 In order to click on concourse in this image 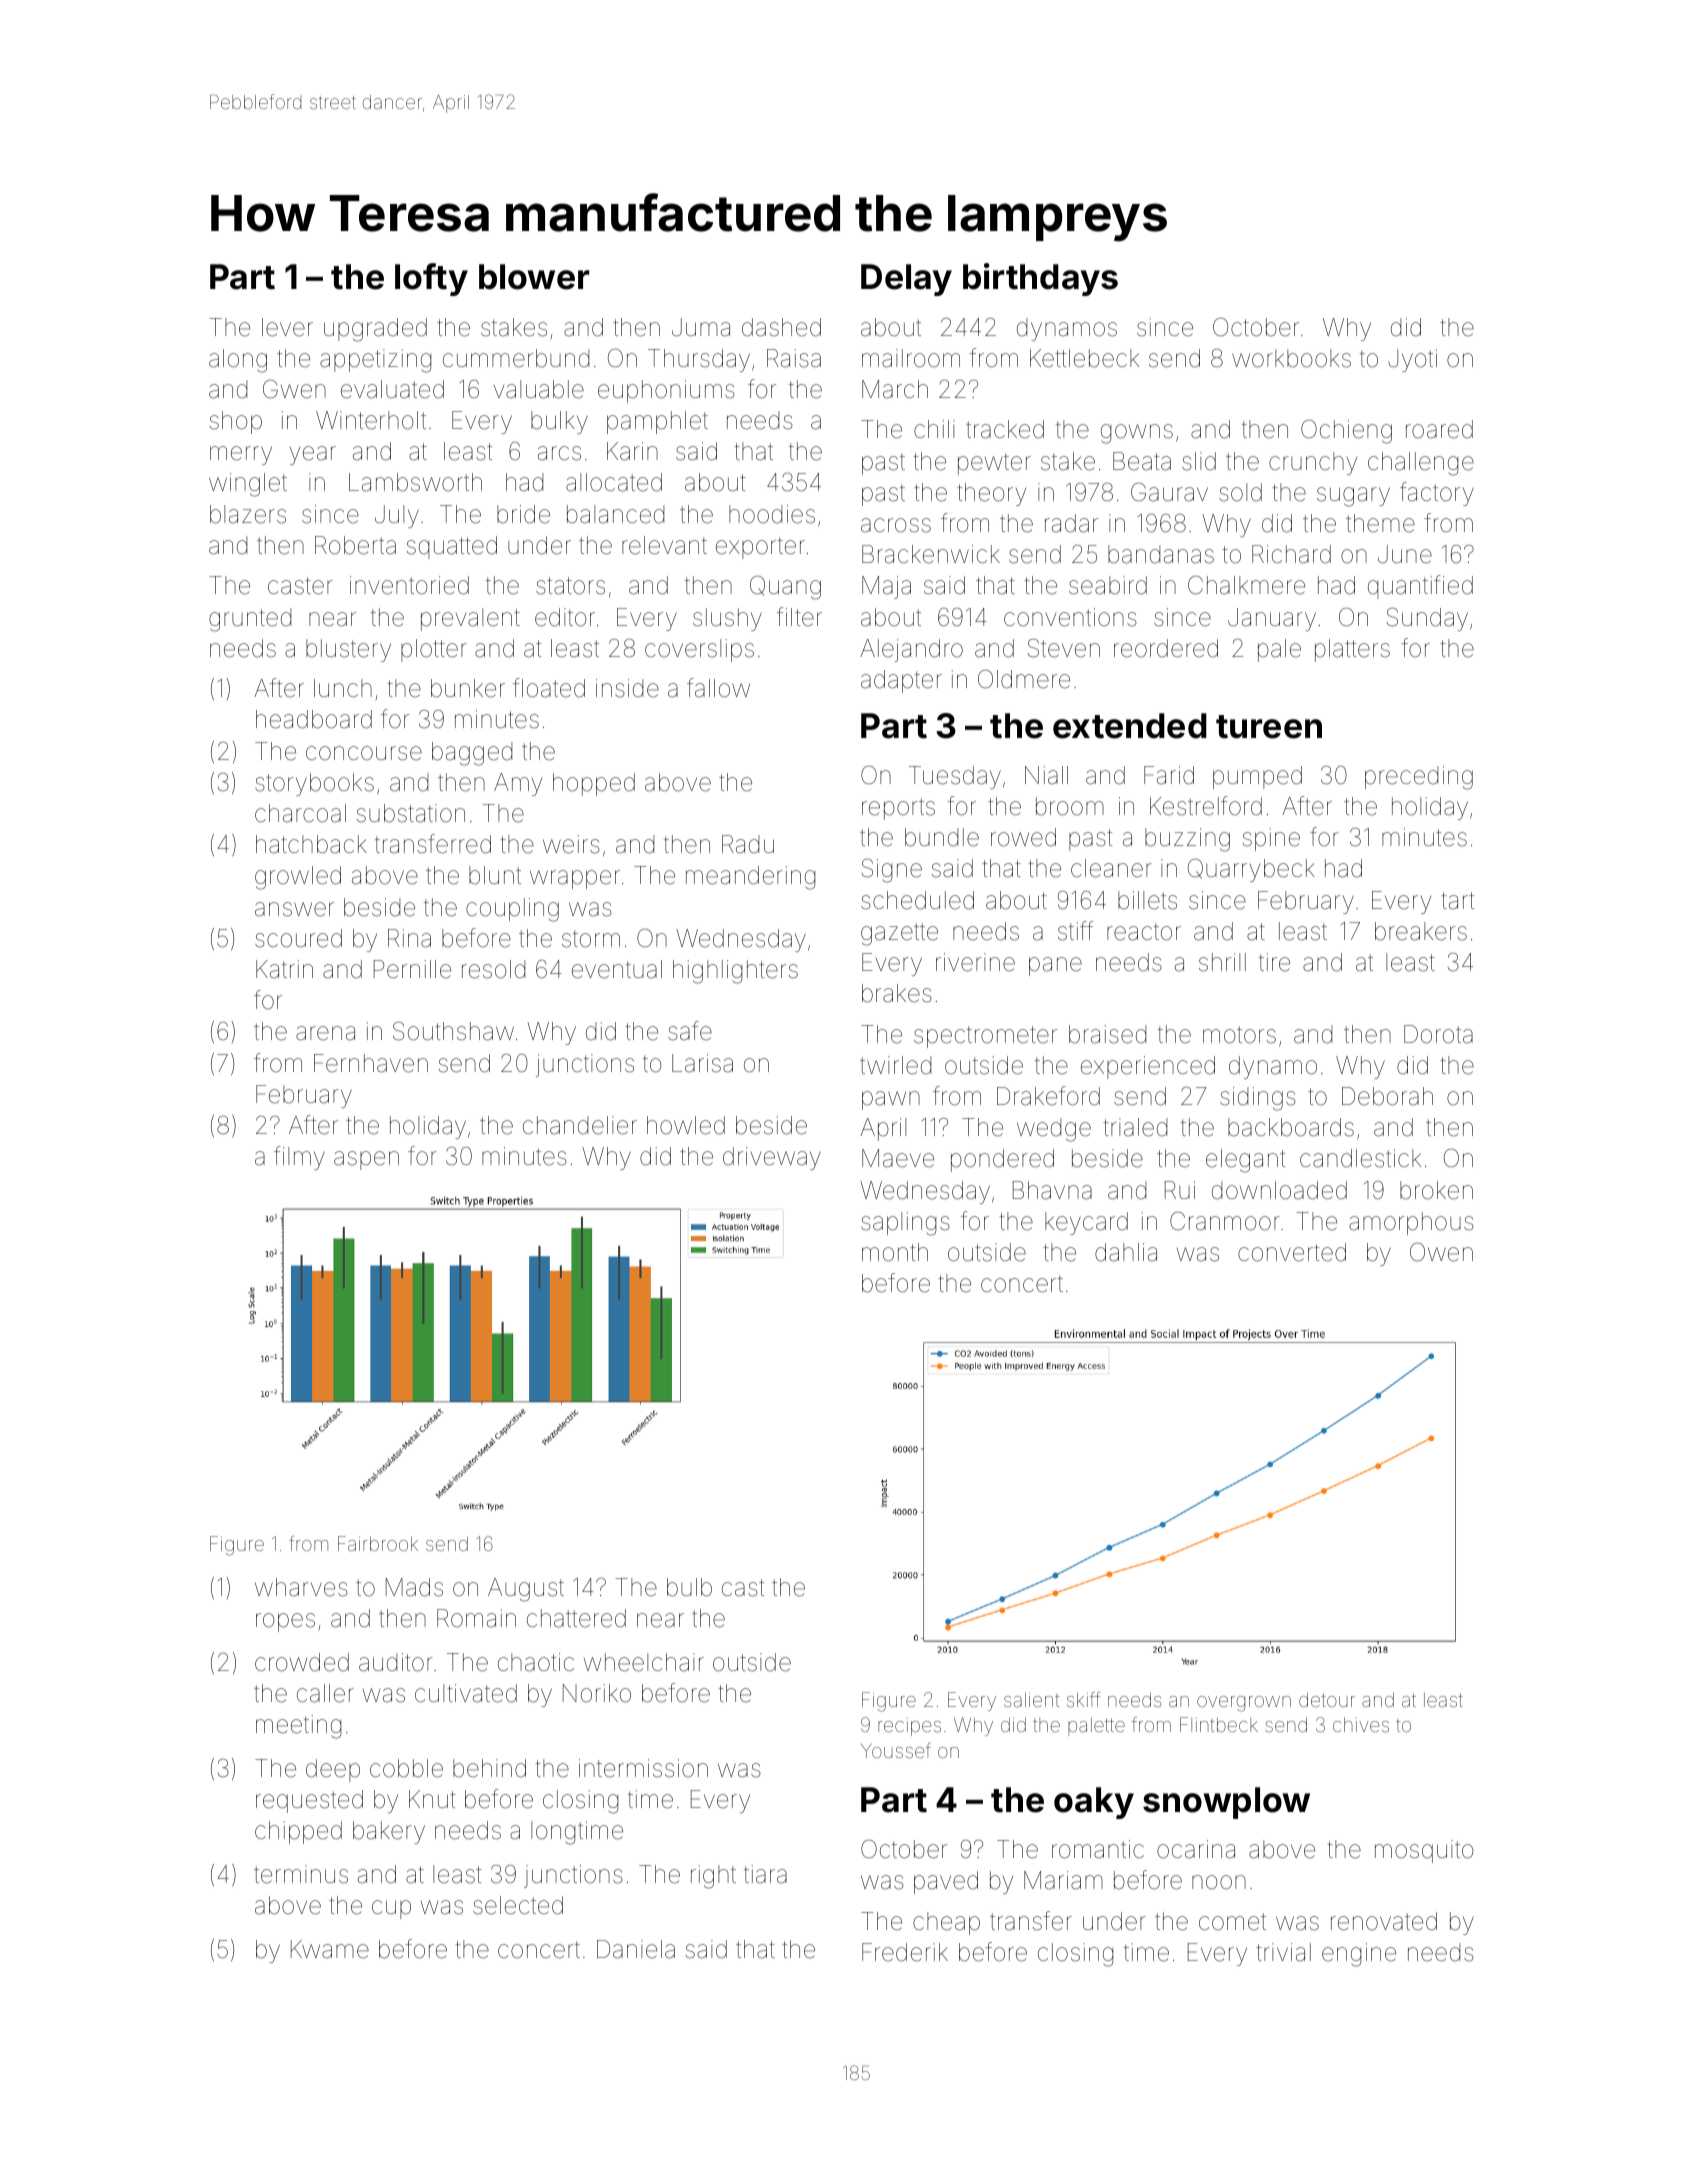, I will do `click(364, 753)`.
